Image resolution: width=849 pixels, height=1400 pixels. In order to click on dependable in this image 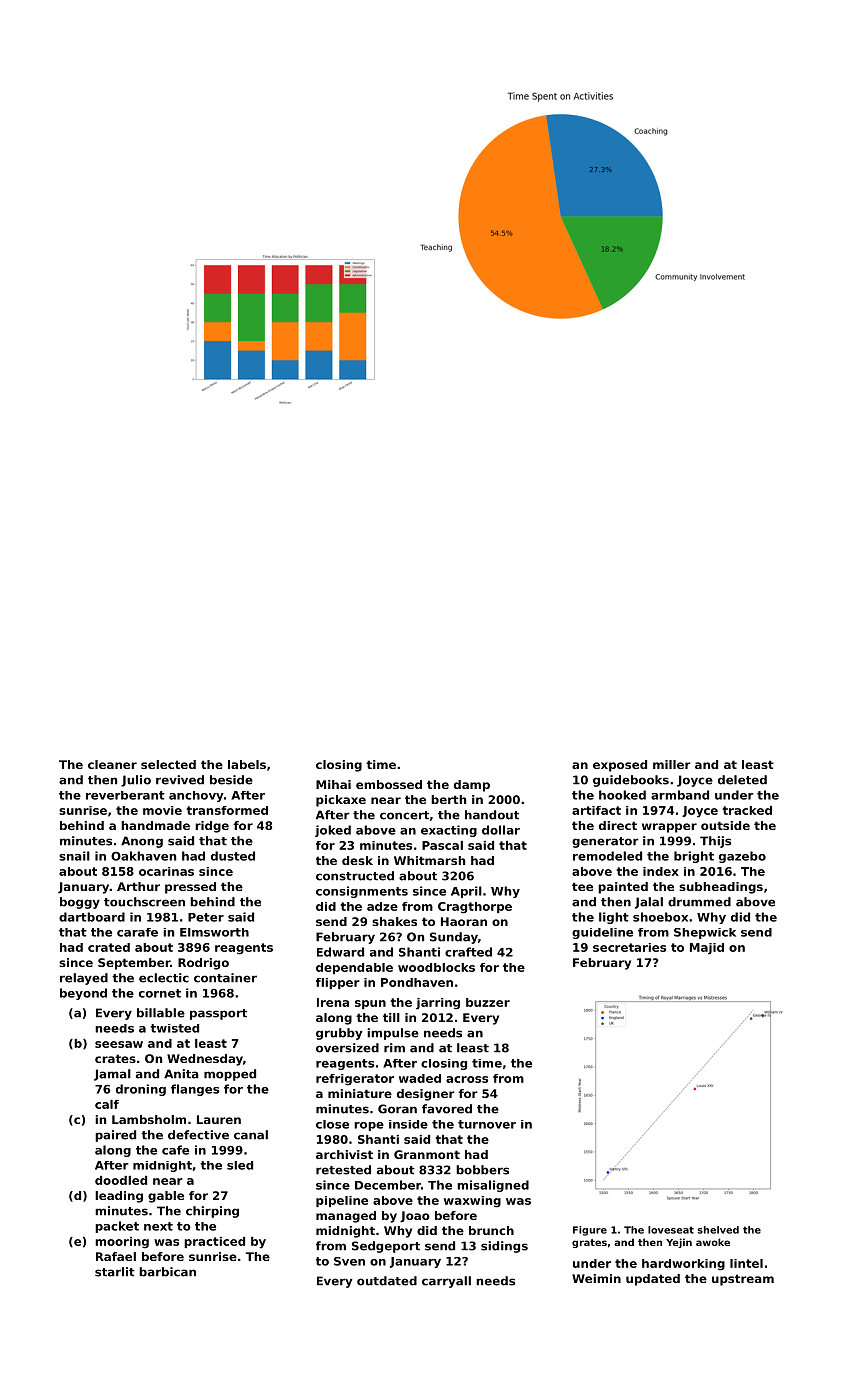, I will do `click(354, 968)`.
